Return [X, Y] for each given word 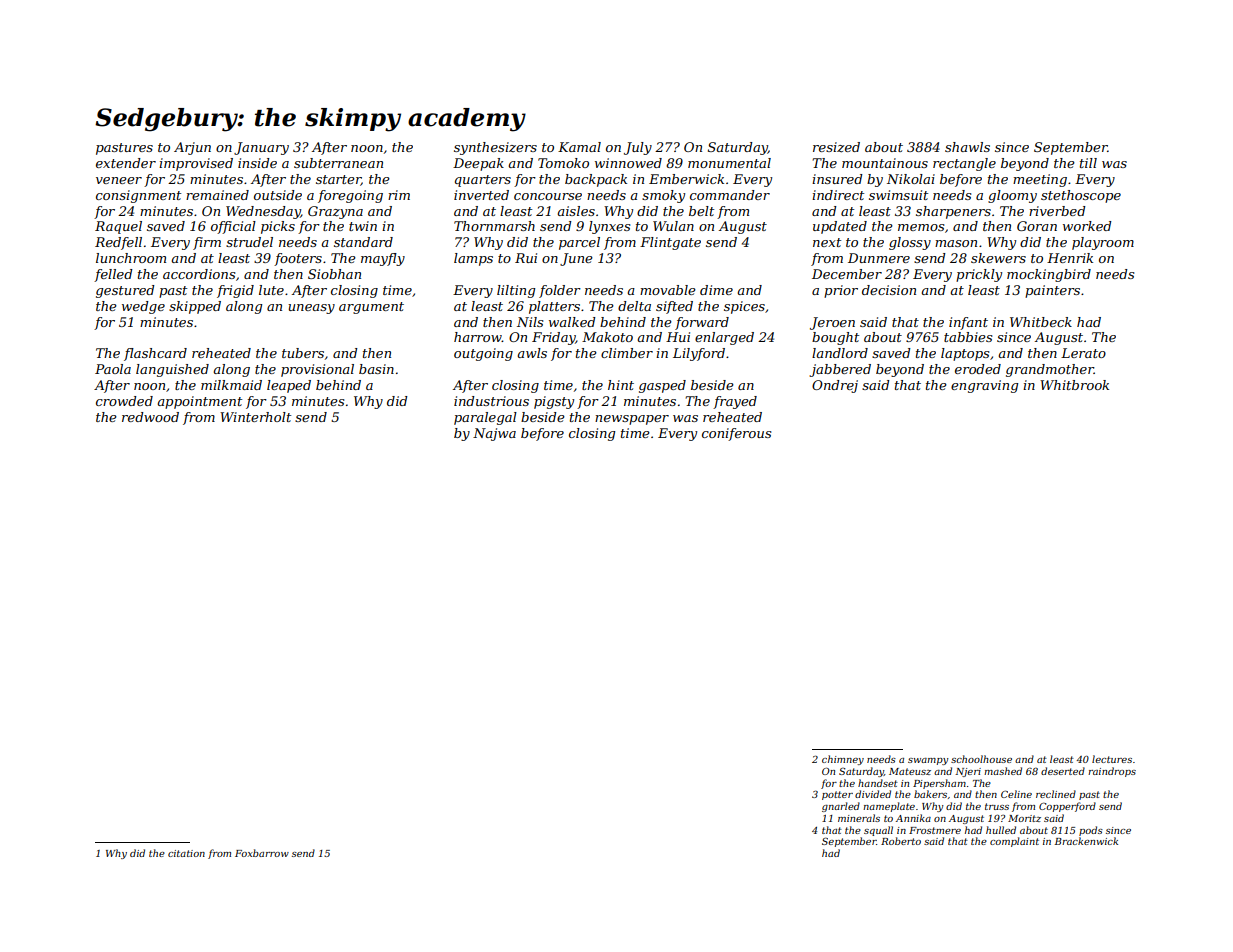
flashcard [155, 354]
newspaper [632, 420]
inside [257, 163]
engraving [984, 386]
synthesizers [495, 148]
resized [836, 147]
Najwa [494, 434]
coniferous [736, 434]
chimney [843, 760]
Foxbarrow [262, 853]
